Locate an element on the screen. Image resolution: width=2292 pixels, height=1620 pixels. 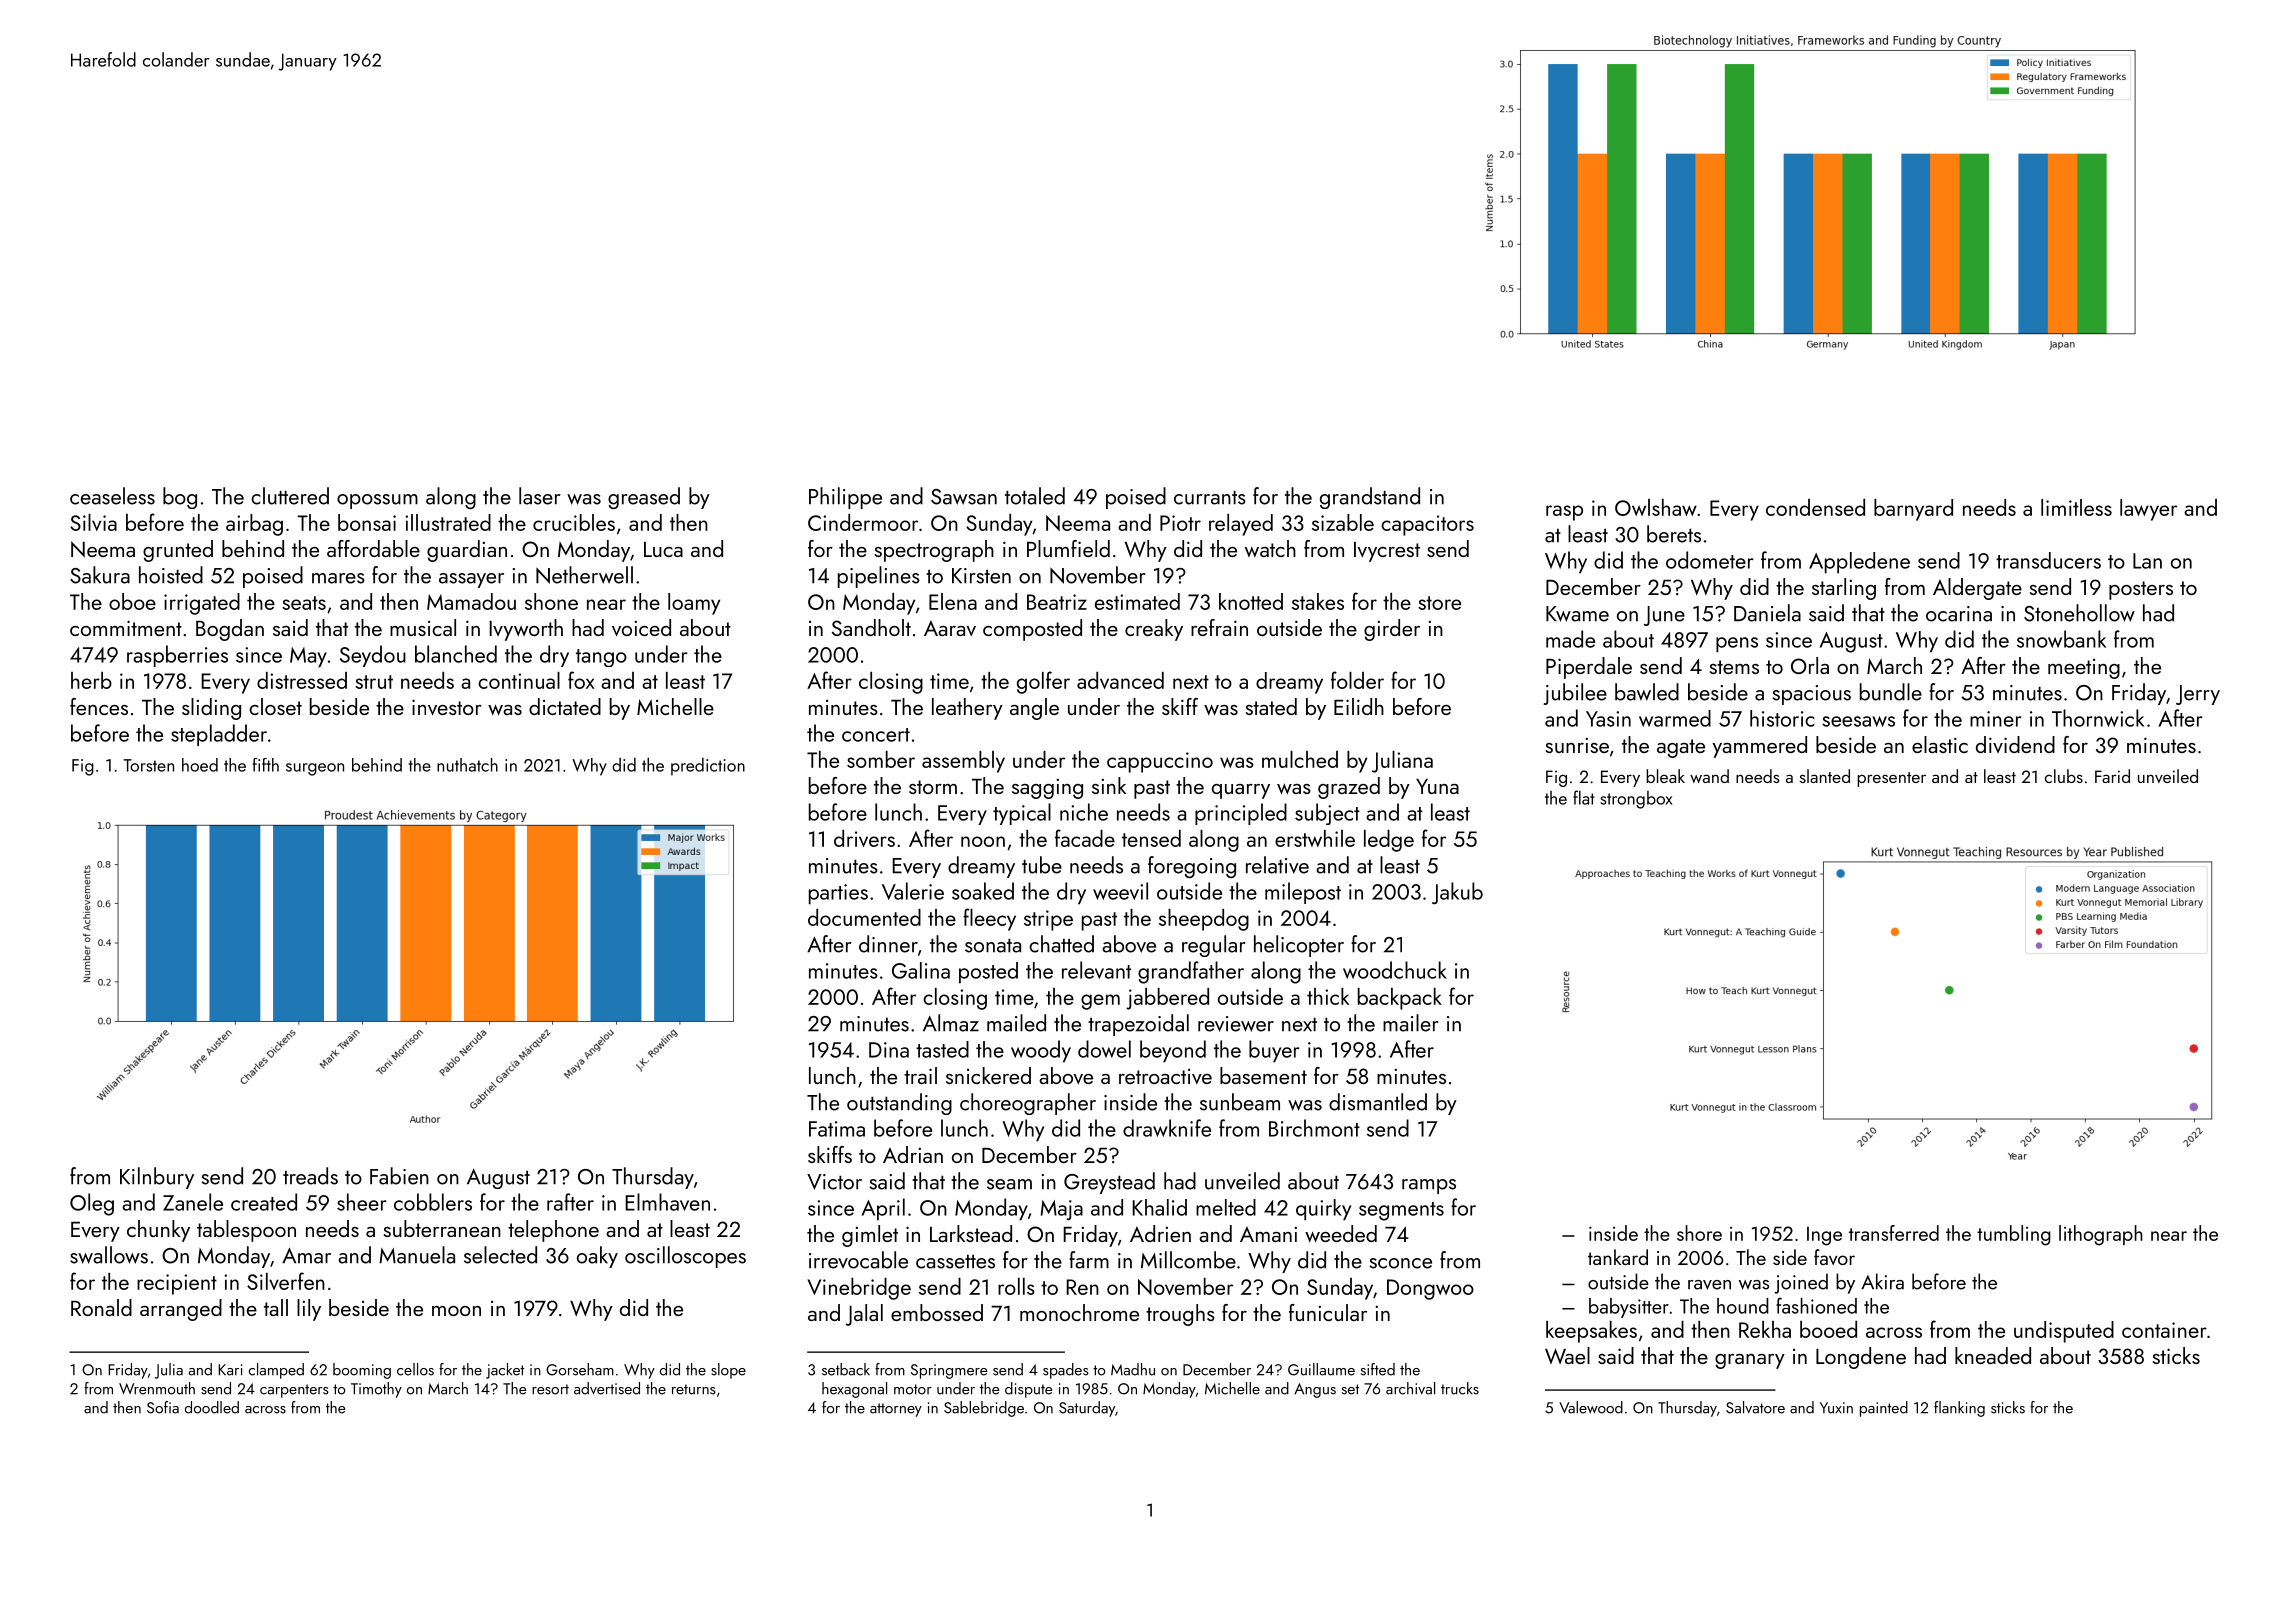
Torsten is located at coordinates (148, 765).
